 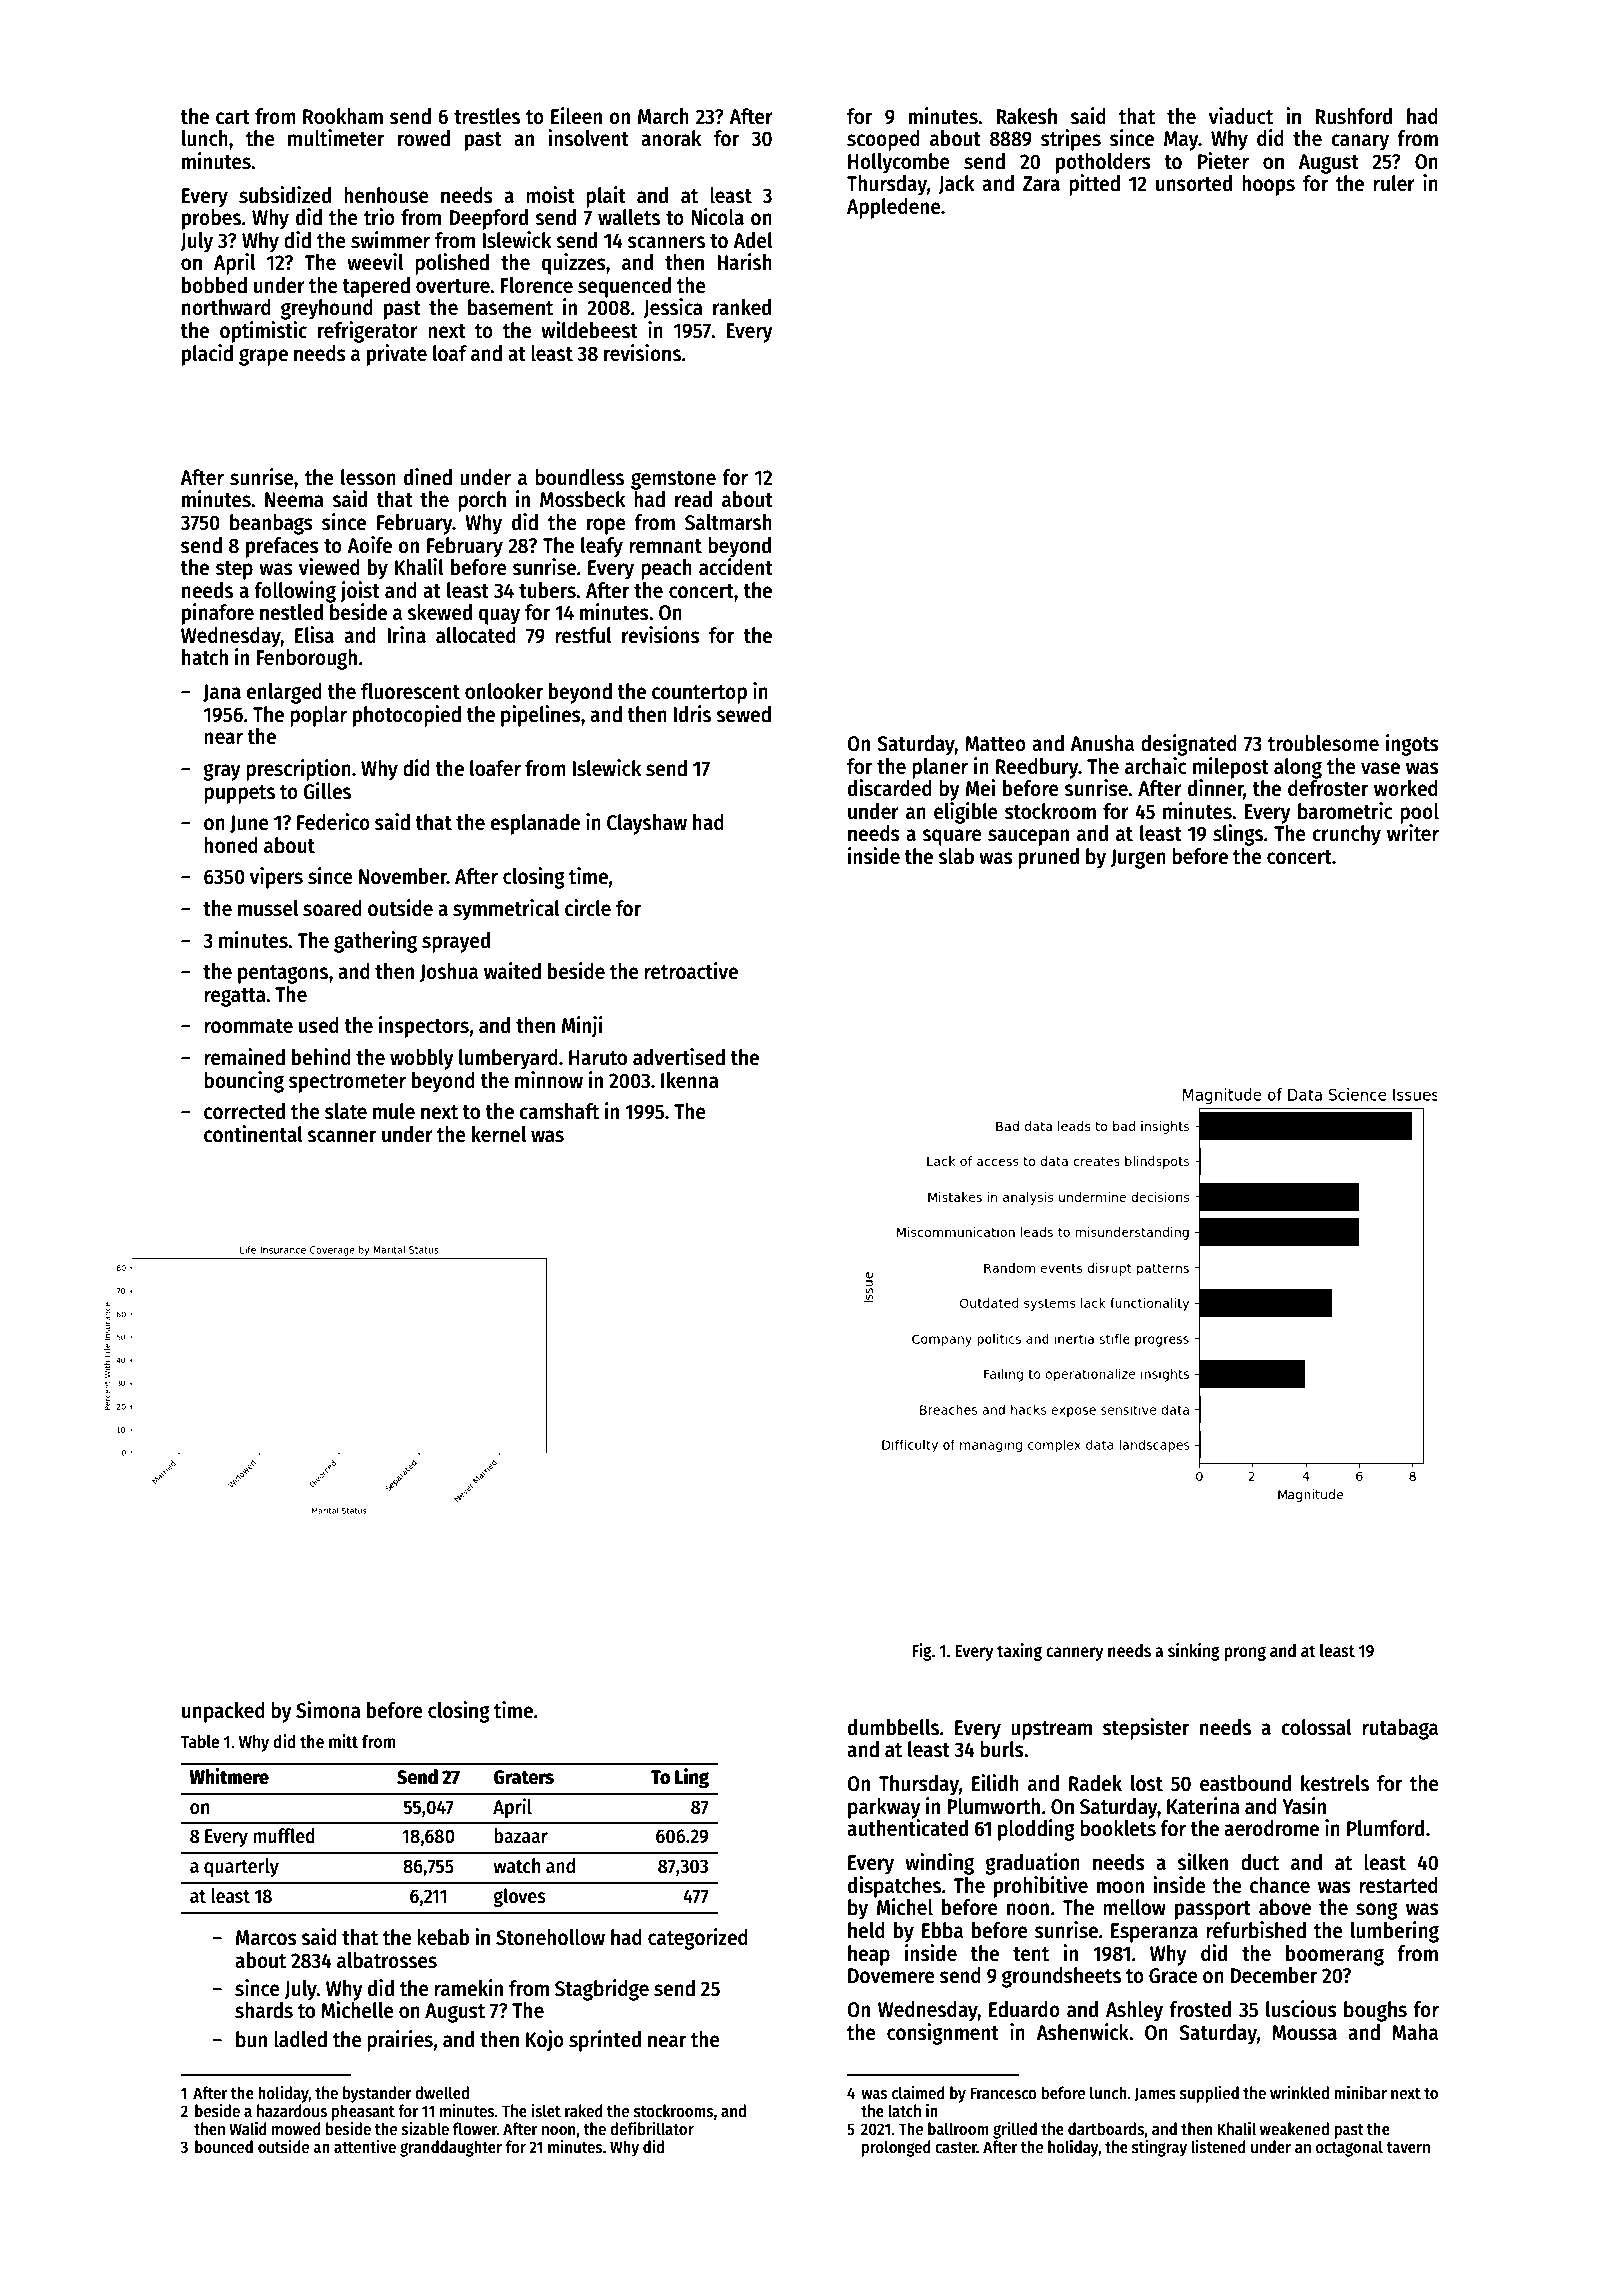 What do you see at coordinates (224, 2147) in the image?
I see `bounced` at bounding box center [224, 2147].
